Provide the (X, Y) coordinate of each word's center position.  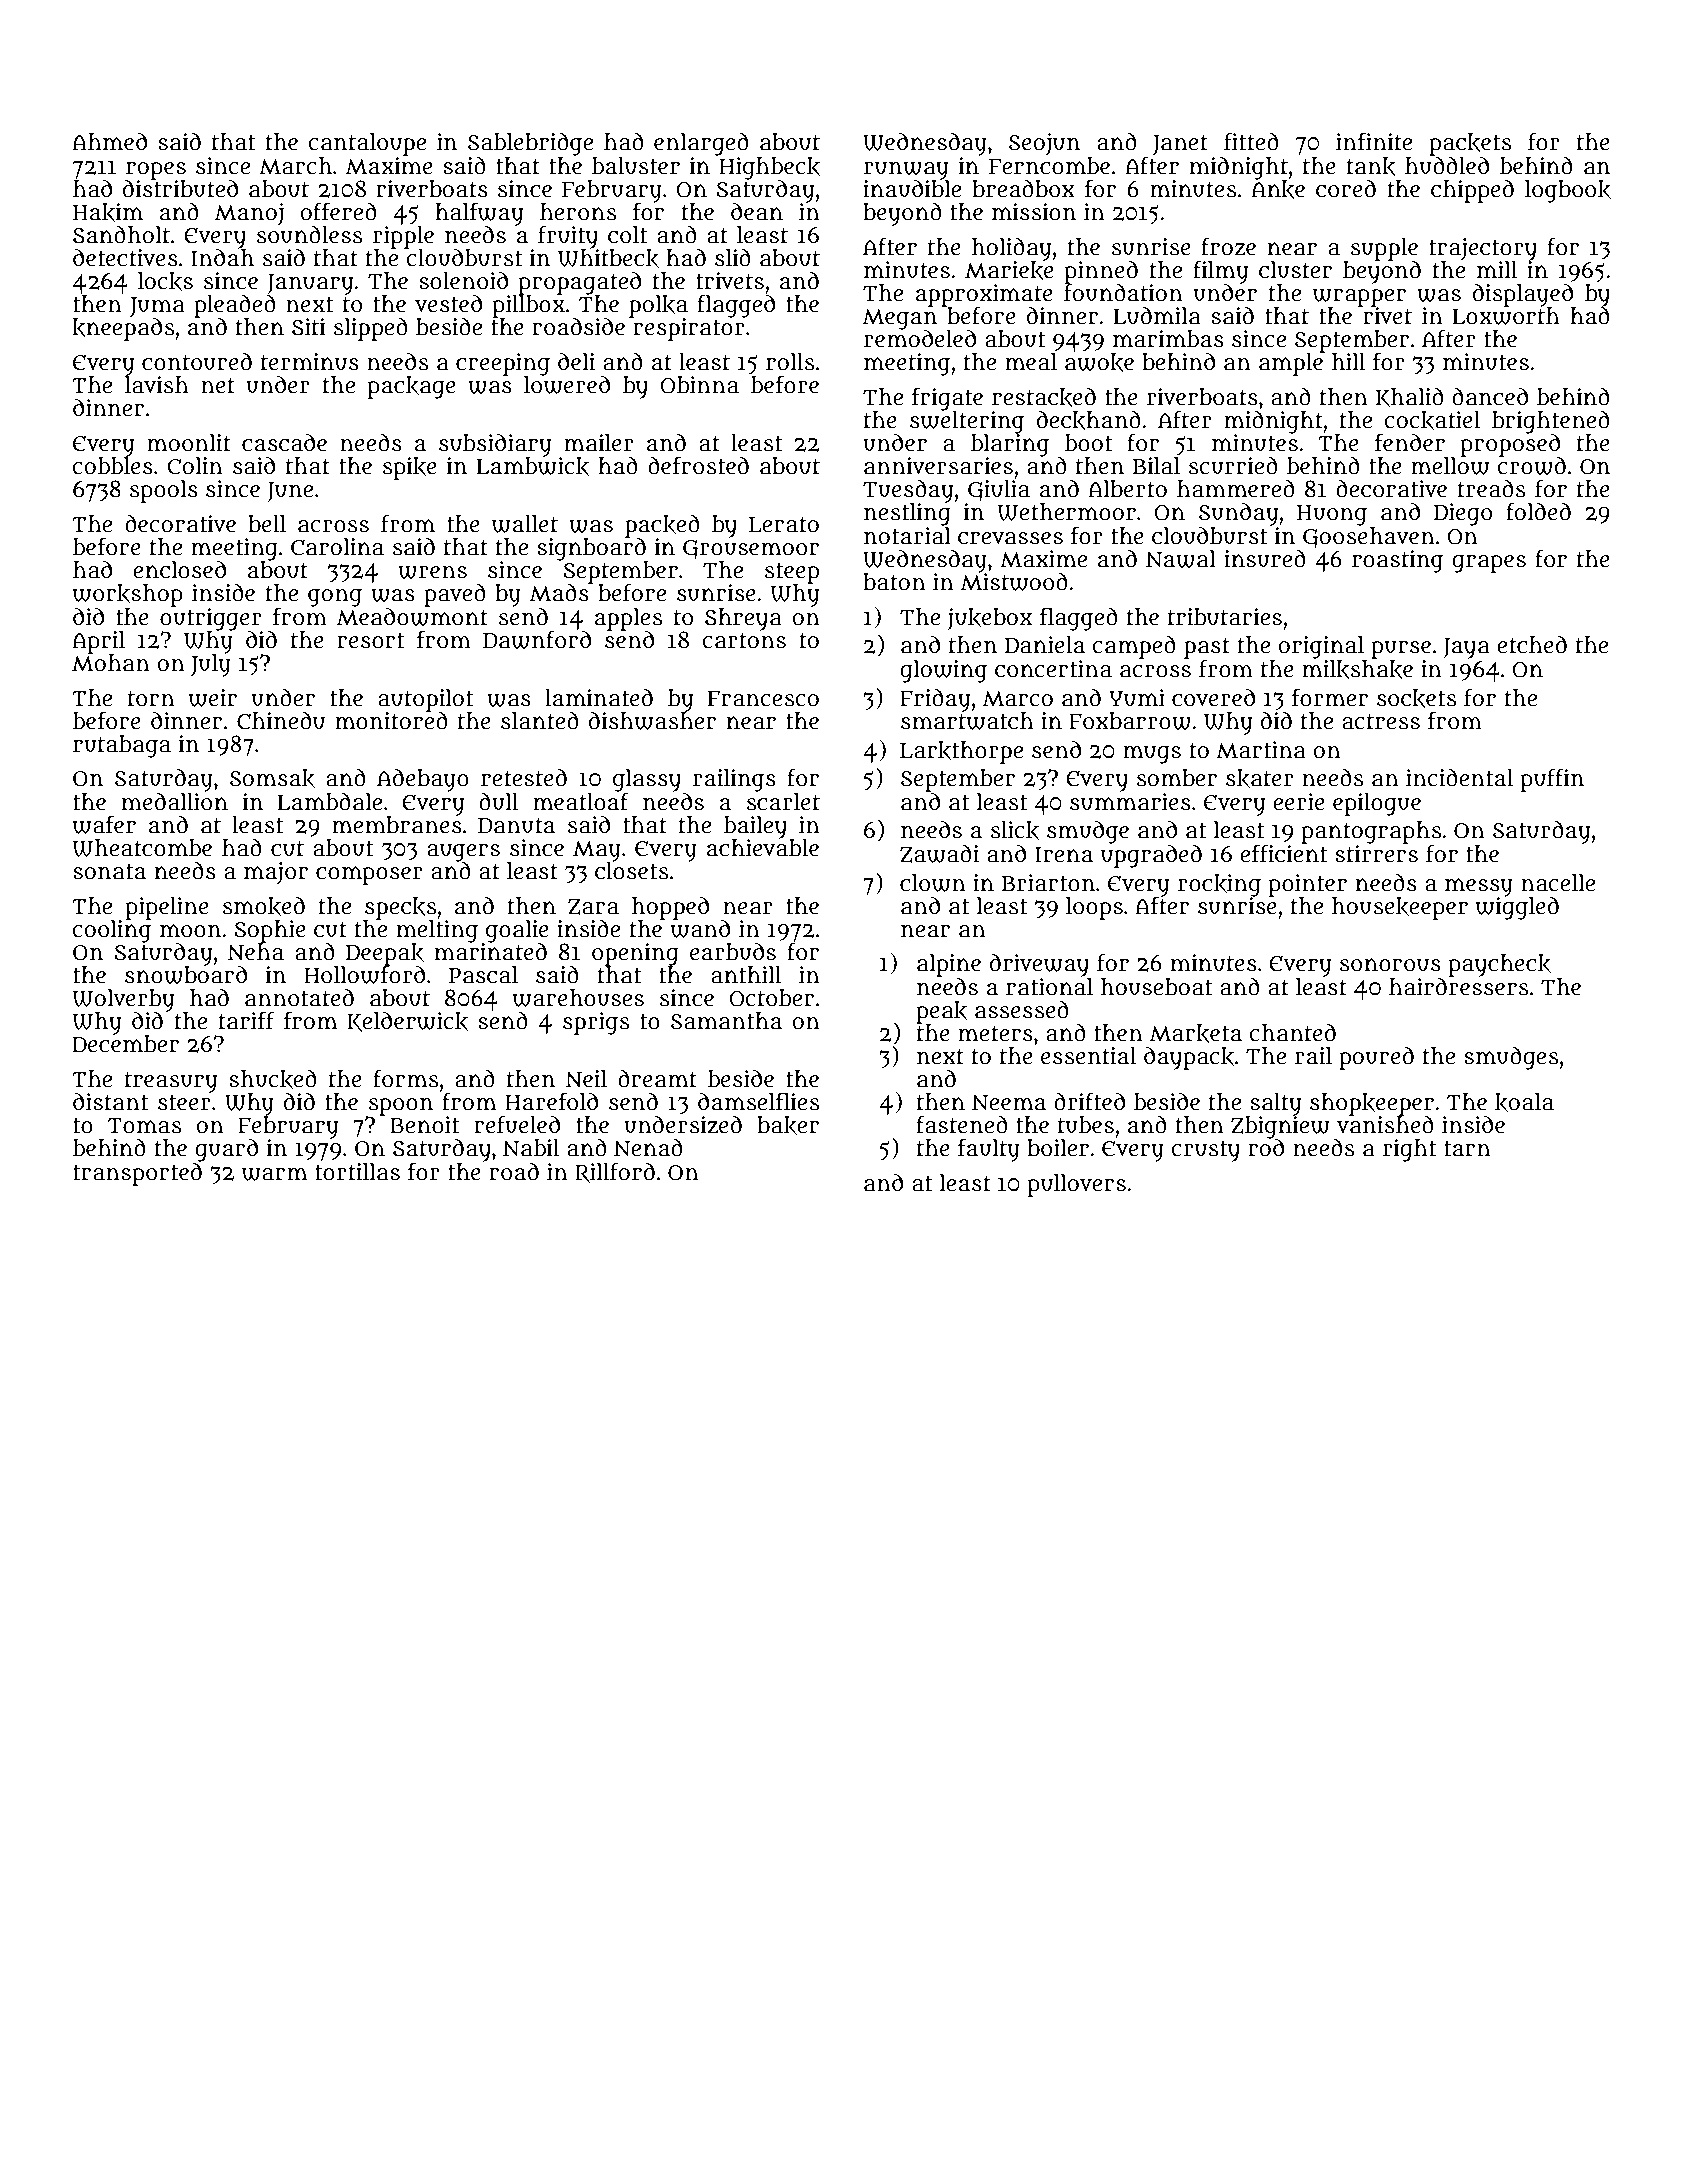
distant (110, 1102)
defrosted (698, 465)
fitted (1251, 141)
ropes (156, 170)
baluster (636, 166)
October (771, 998)
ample (1291, 364)
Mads (559, 593)
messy (1479, 887)
